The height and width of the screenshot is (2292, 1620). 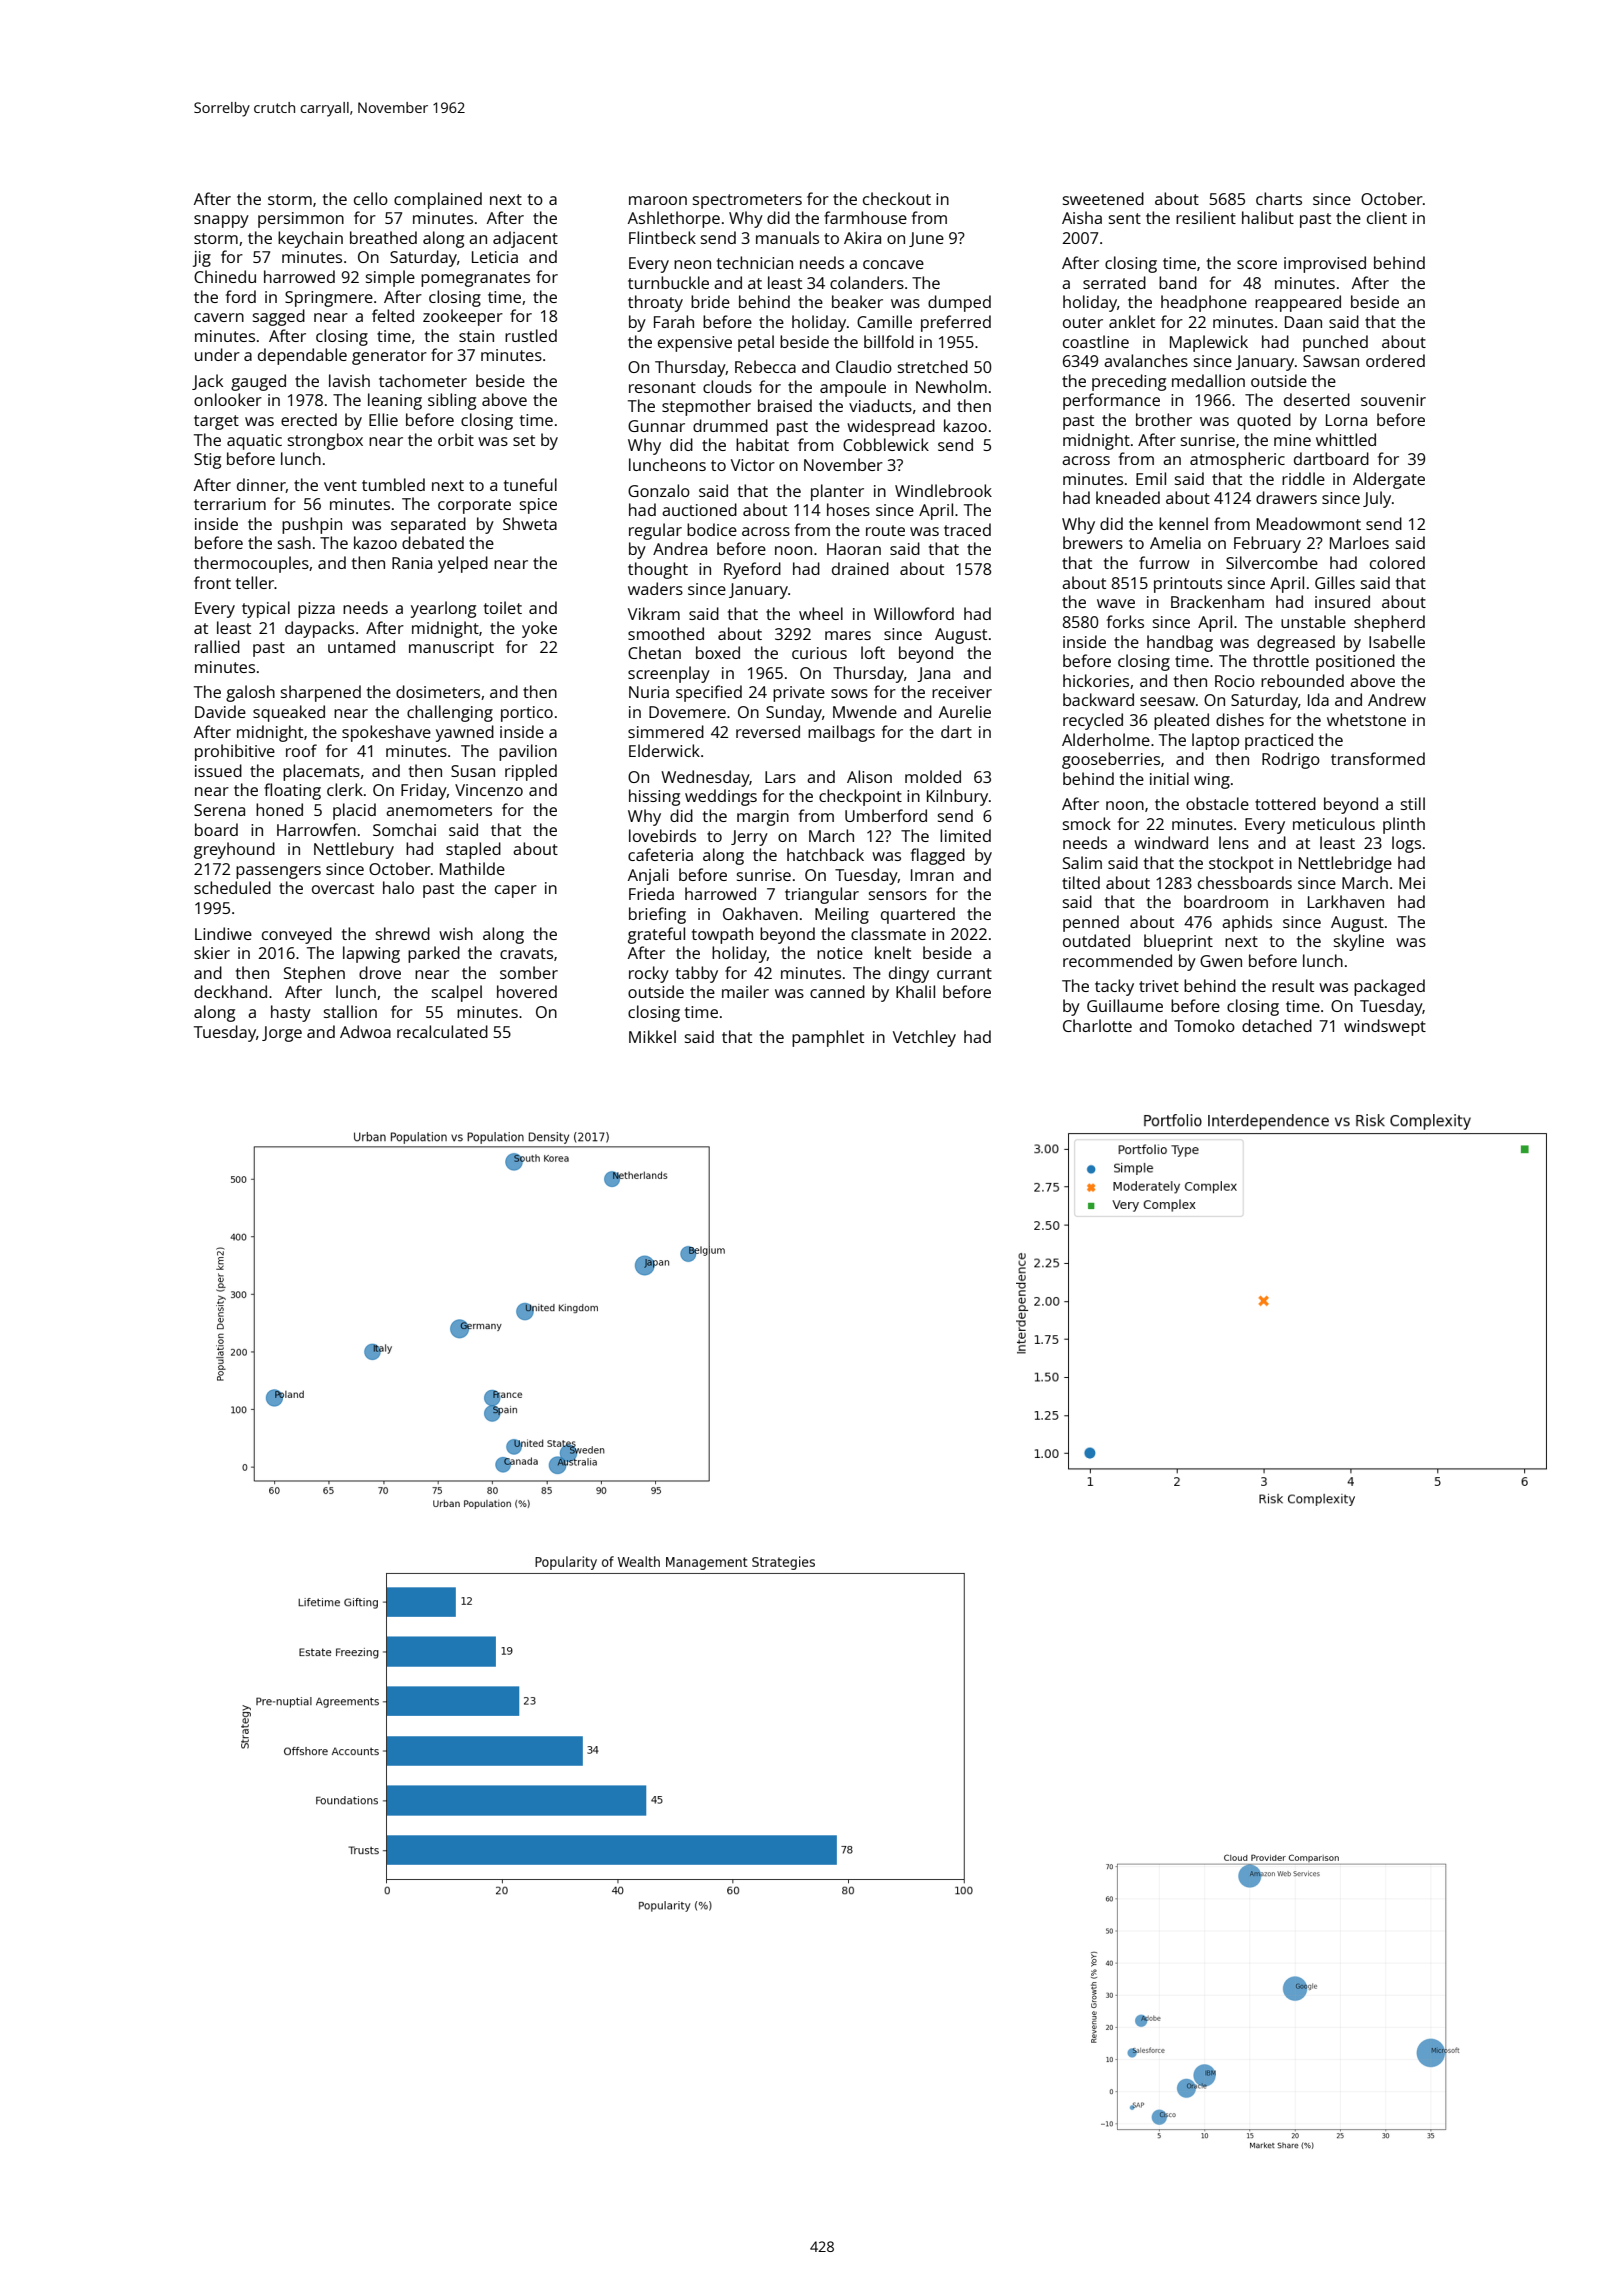 What do you see at coordinates (398, 887) in the screenshot?
I see `halo` at bounding box center [398, 887].
